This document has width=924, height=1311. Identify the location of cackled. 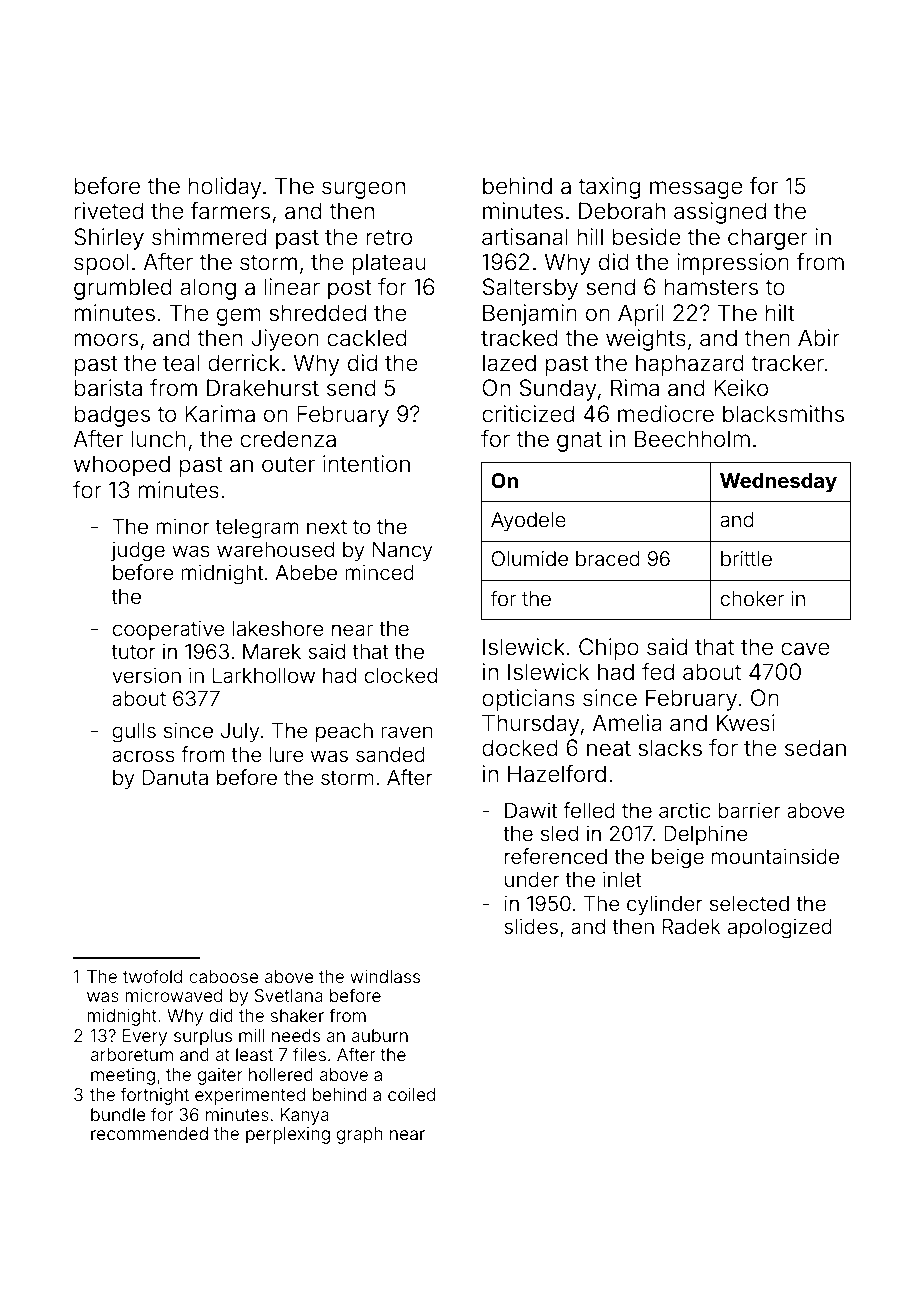
(367, 338).
